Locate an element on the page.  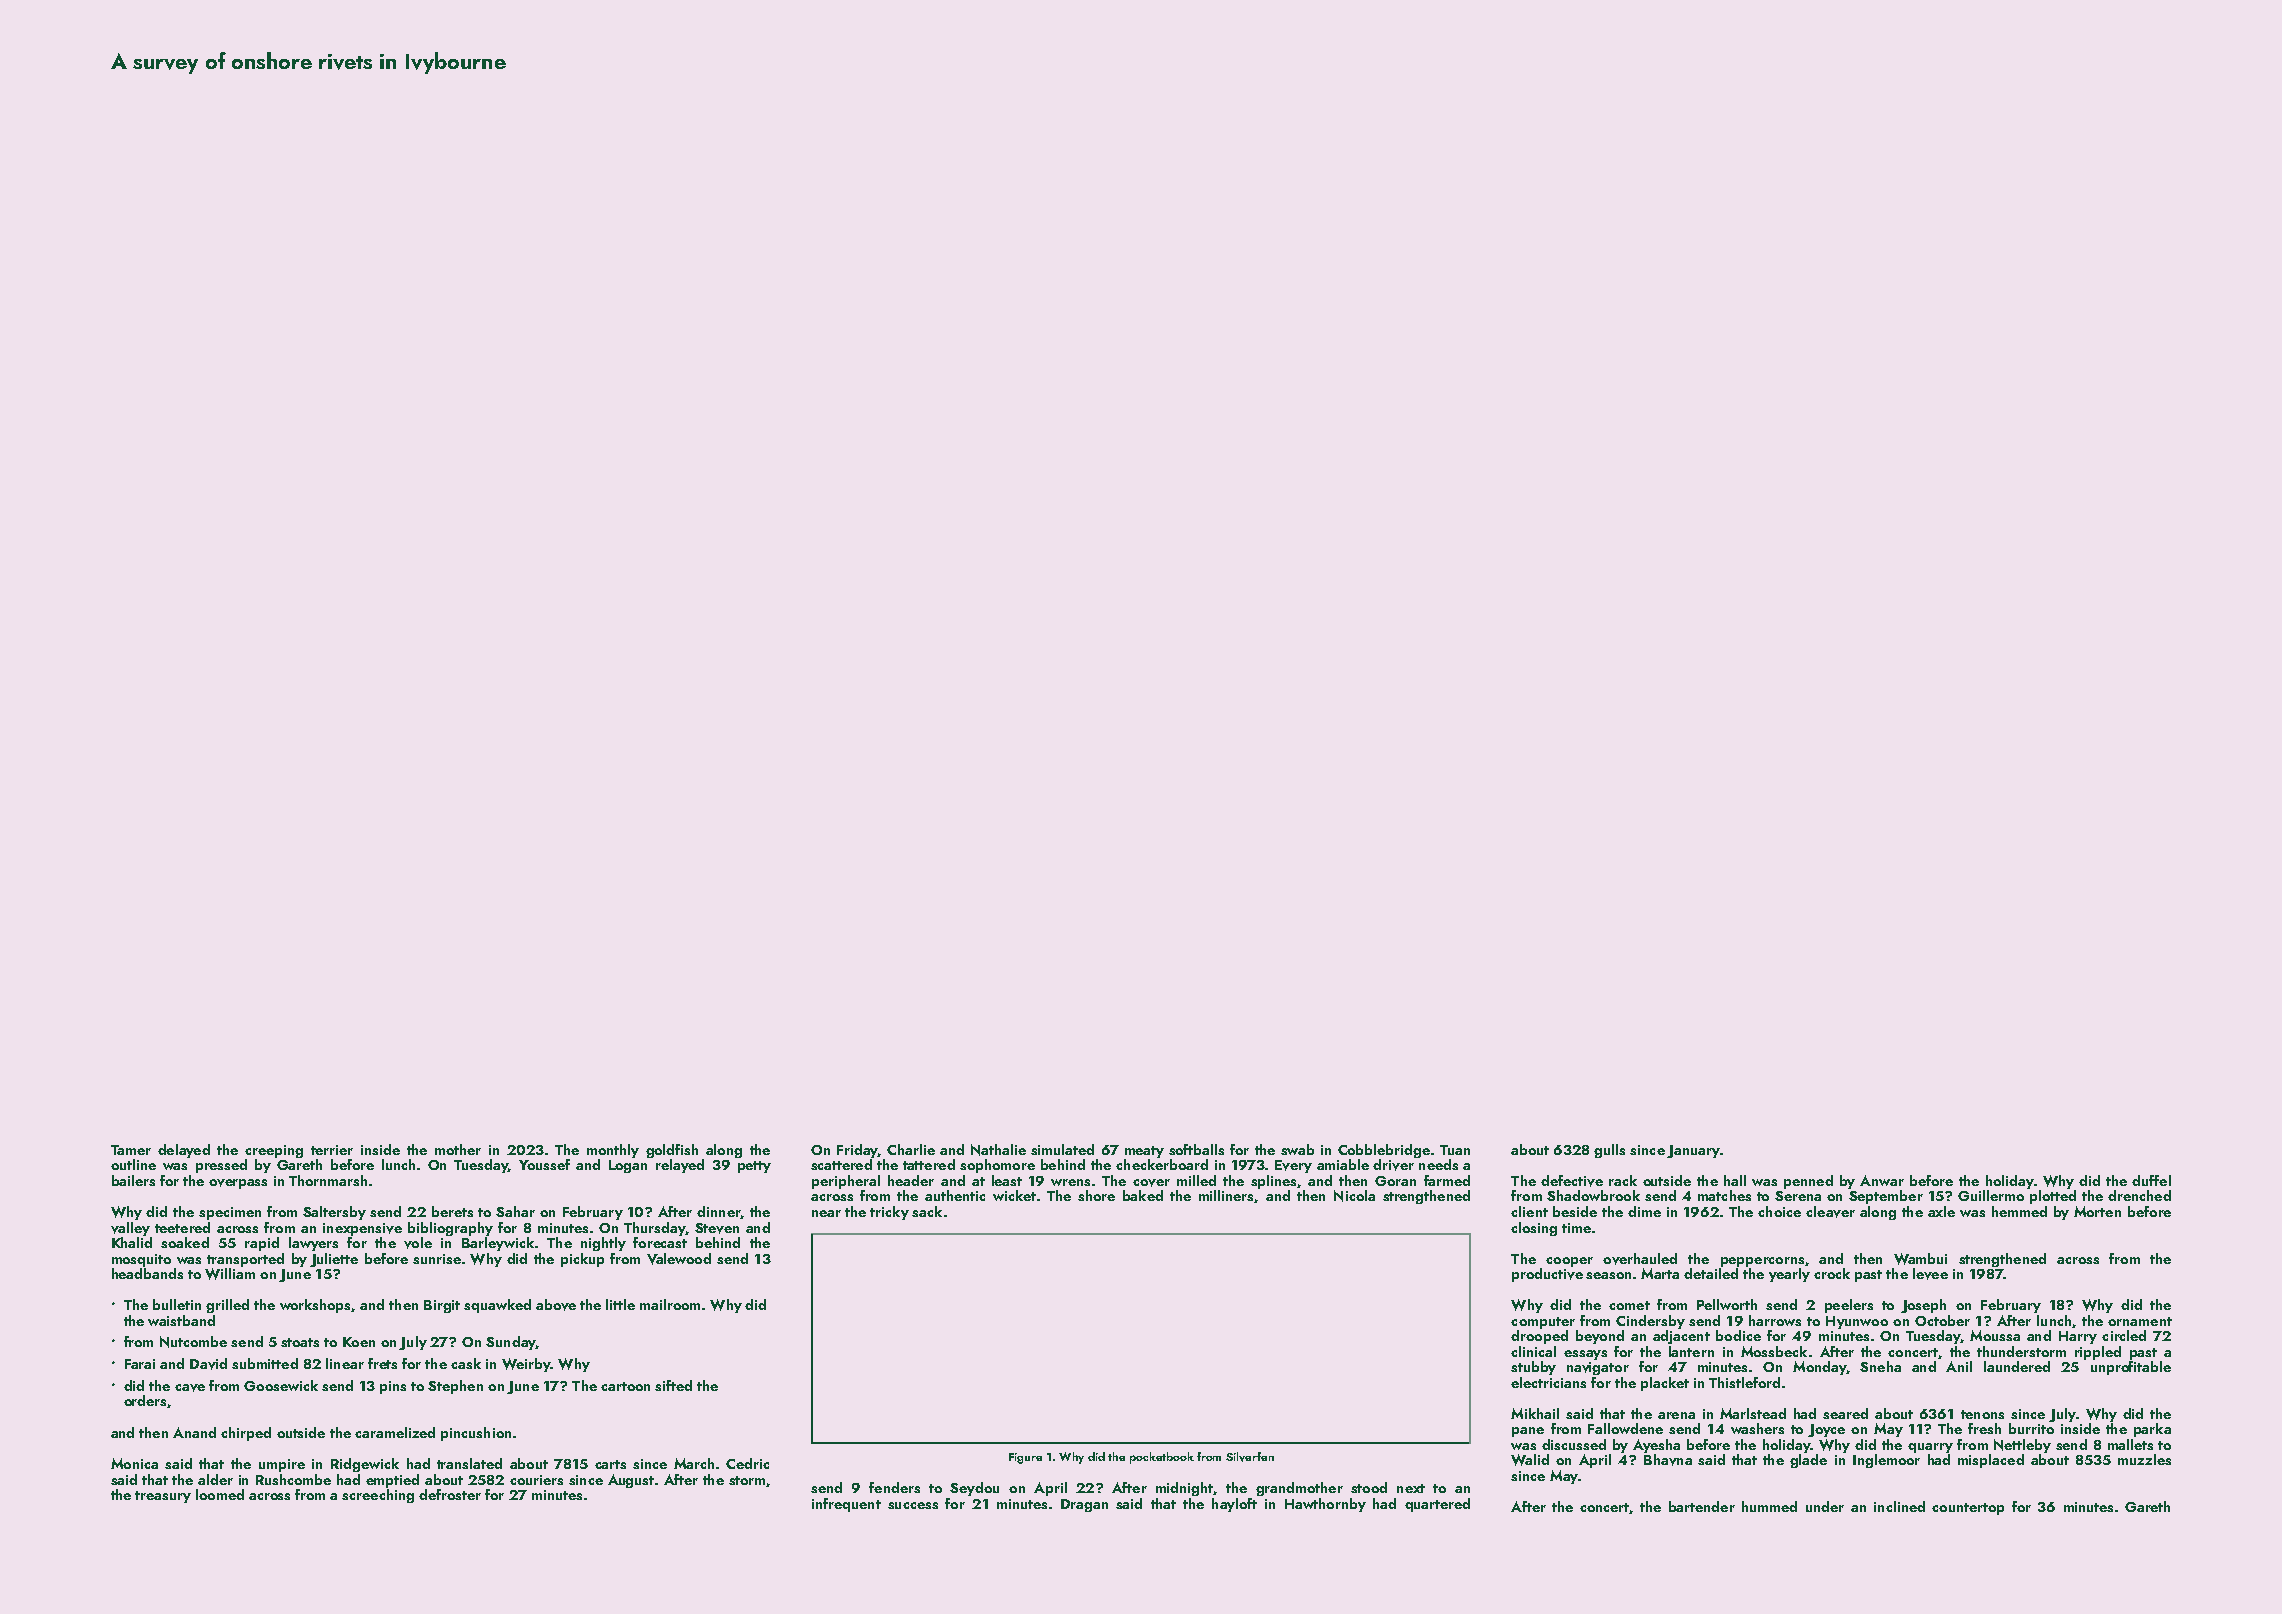
drooped is located at coordinates (1539, 1337).
